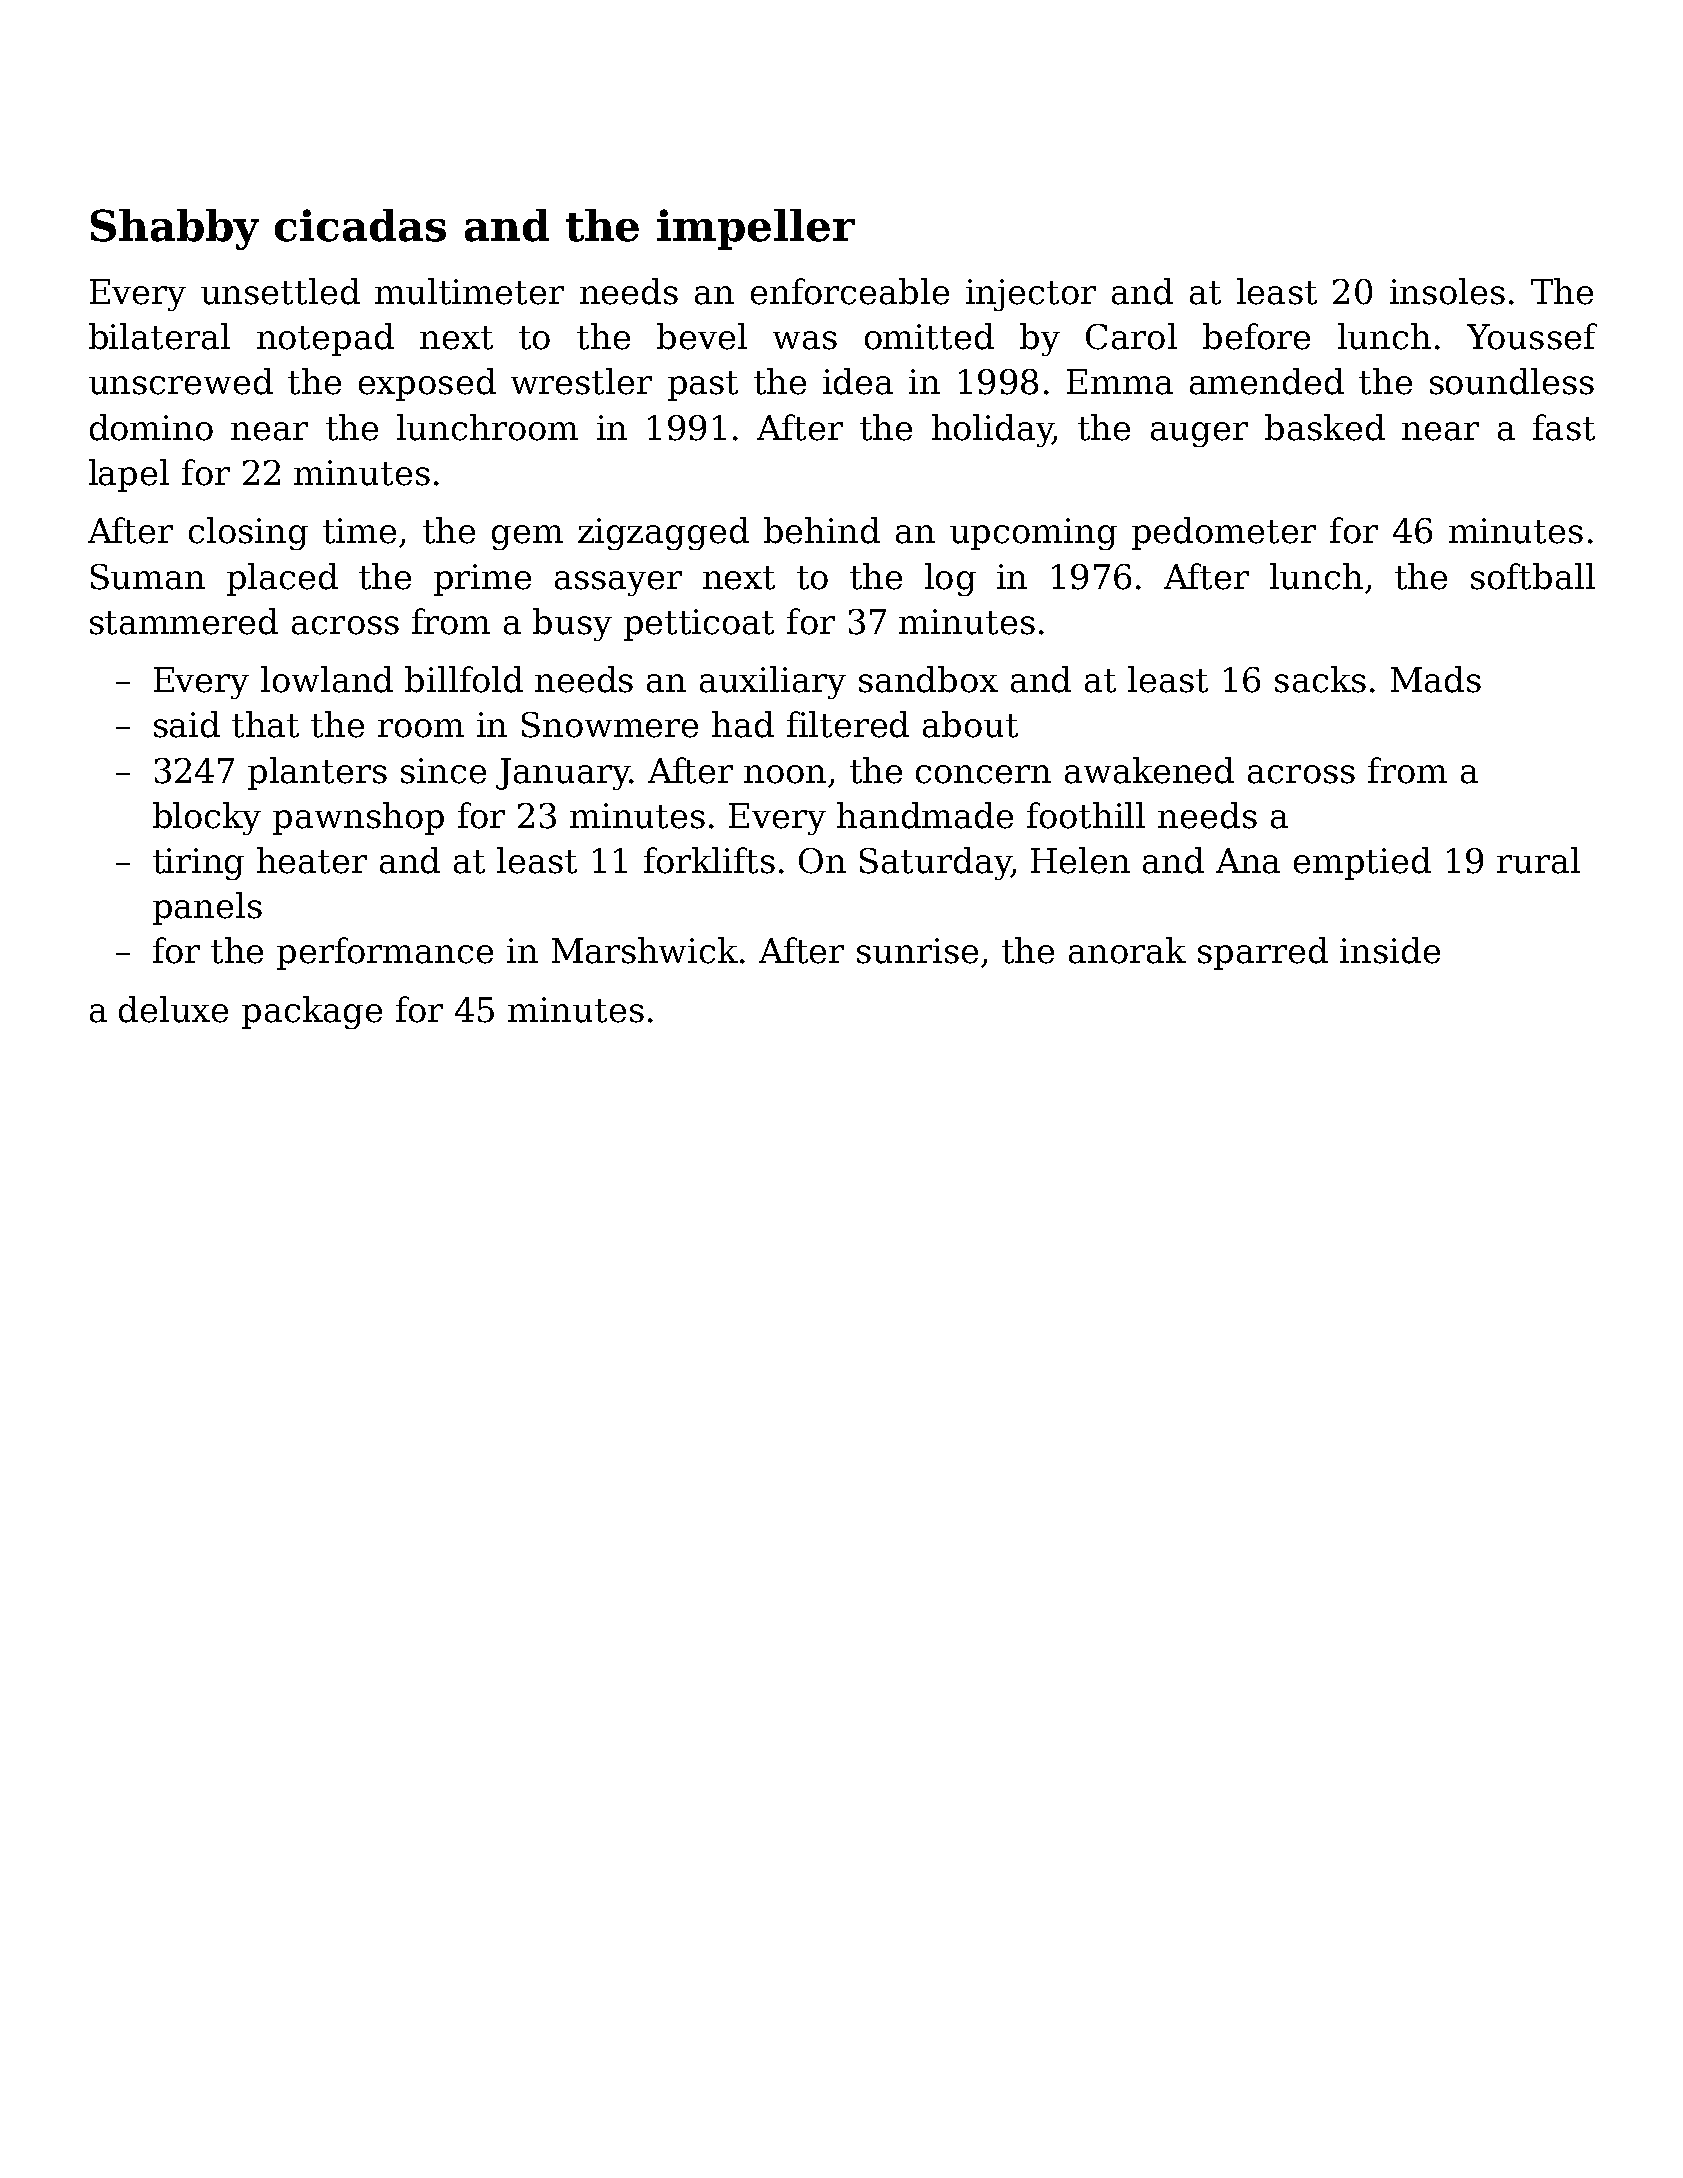  What do you see at coordinates (1447, 291) in the screenshot?
I see `insoles` at bounding box center [1447, 291].
